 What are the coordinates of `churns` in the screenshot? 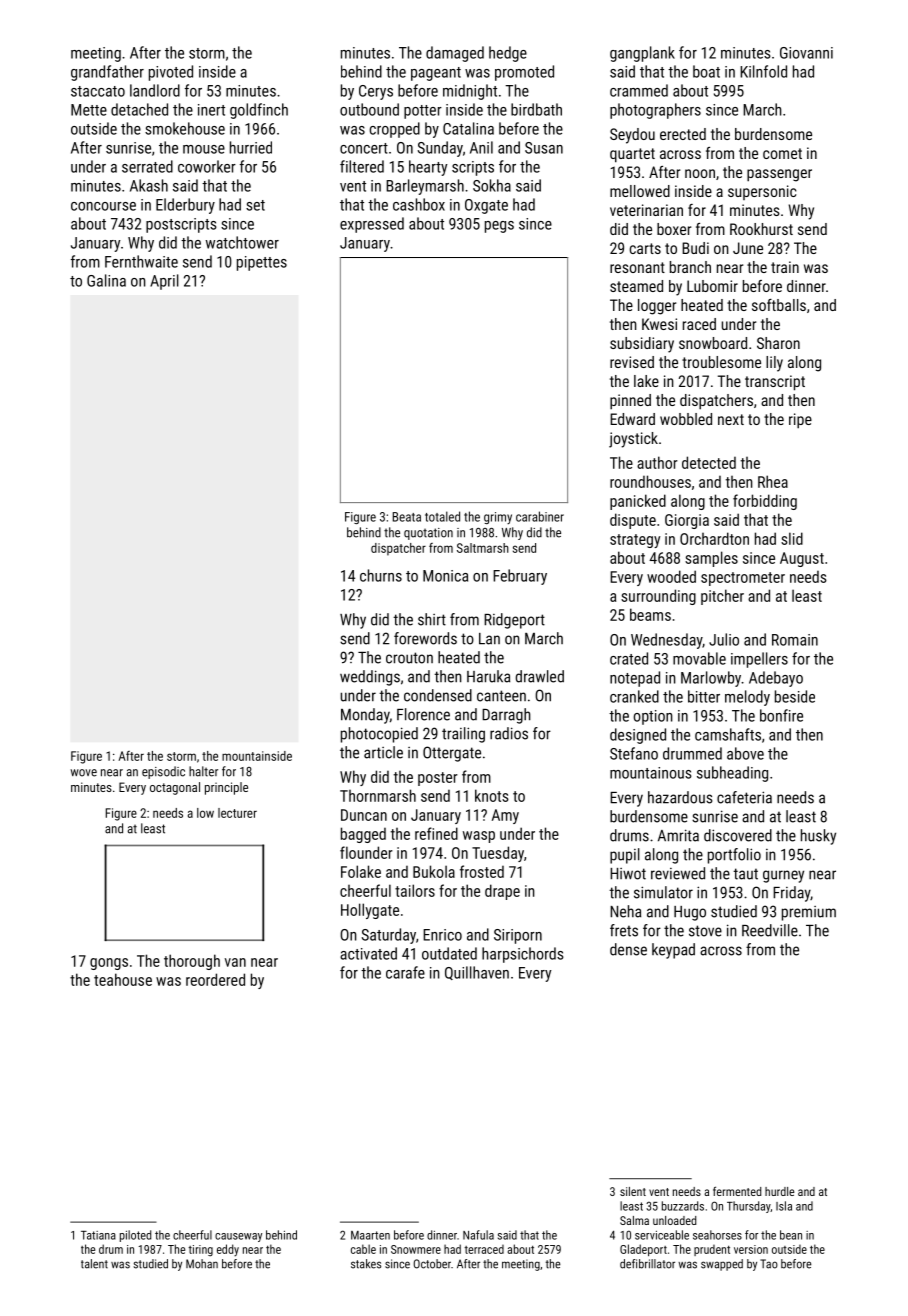 It's located at (381, 575).
